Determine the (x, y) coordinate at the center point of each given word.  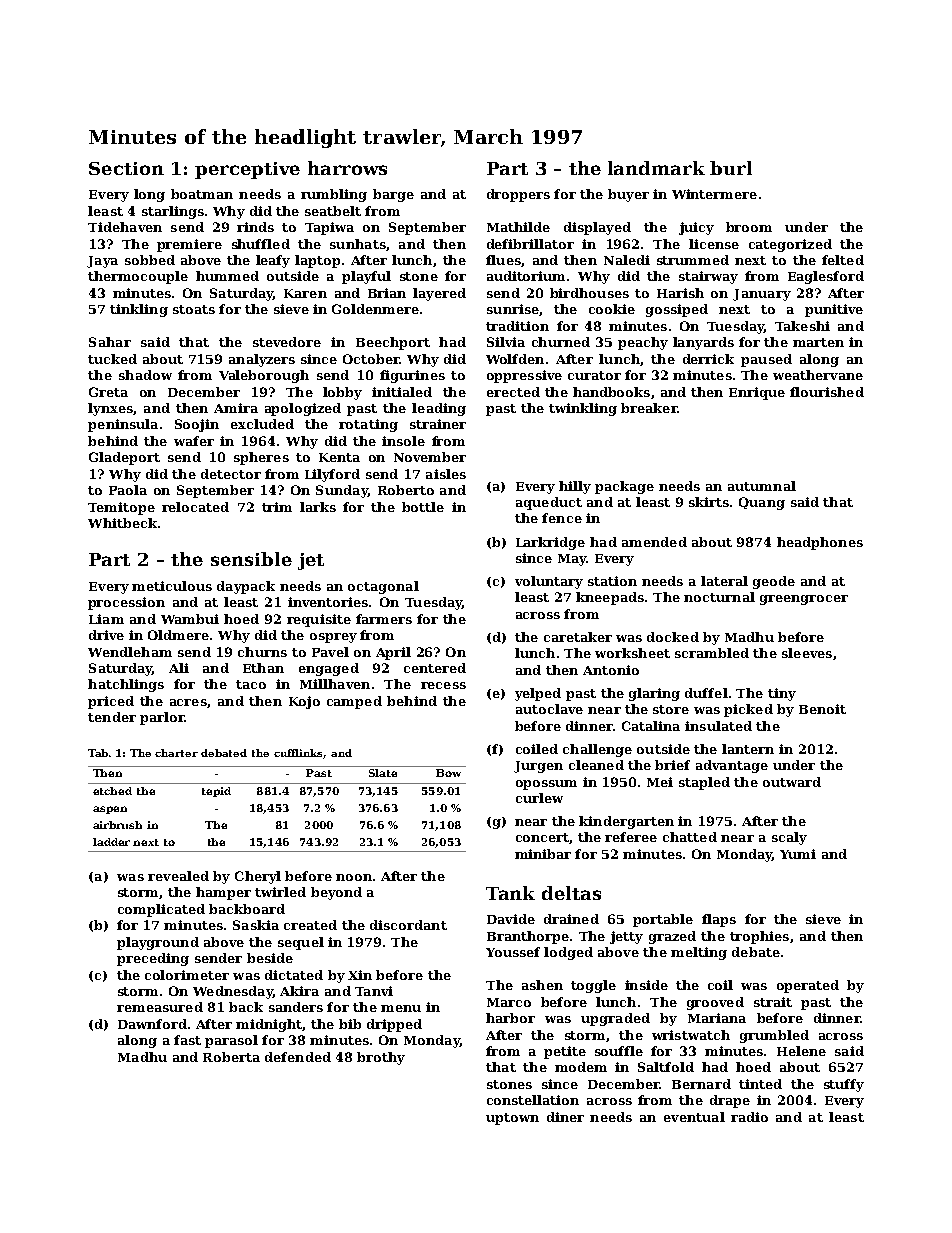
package (624, 487)
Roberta (231, 1057)
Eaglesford (826, 277)
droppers (518, 195)
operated (808, 986)
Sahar (110, 342)
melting (699, 953)
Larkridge (550, 543)
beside (270, 958)
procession (126, 603)
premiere (189, 245)
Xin (360, 975)
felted (843, 260)
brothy (381, 1058)
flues (503, 260)
